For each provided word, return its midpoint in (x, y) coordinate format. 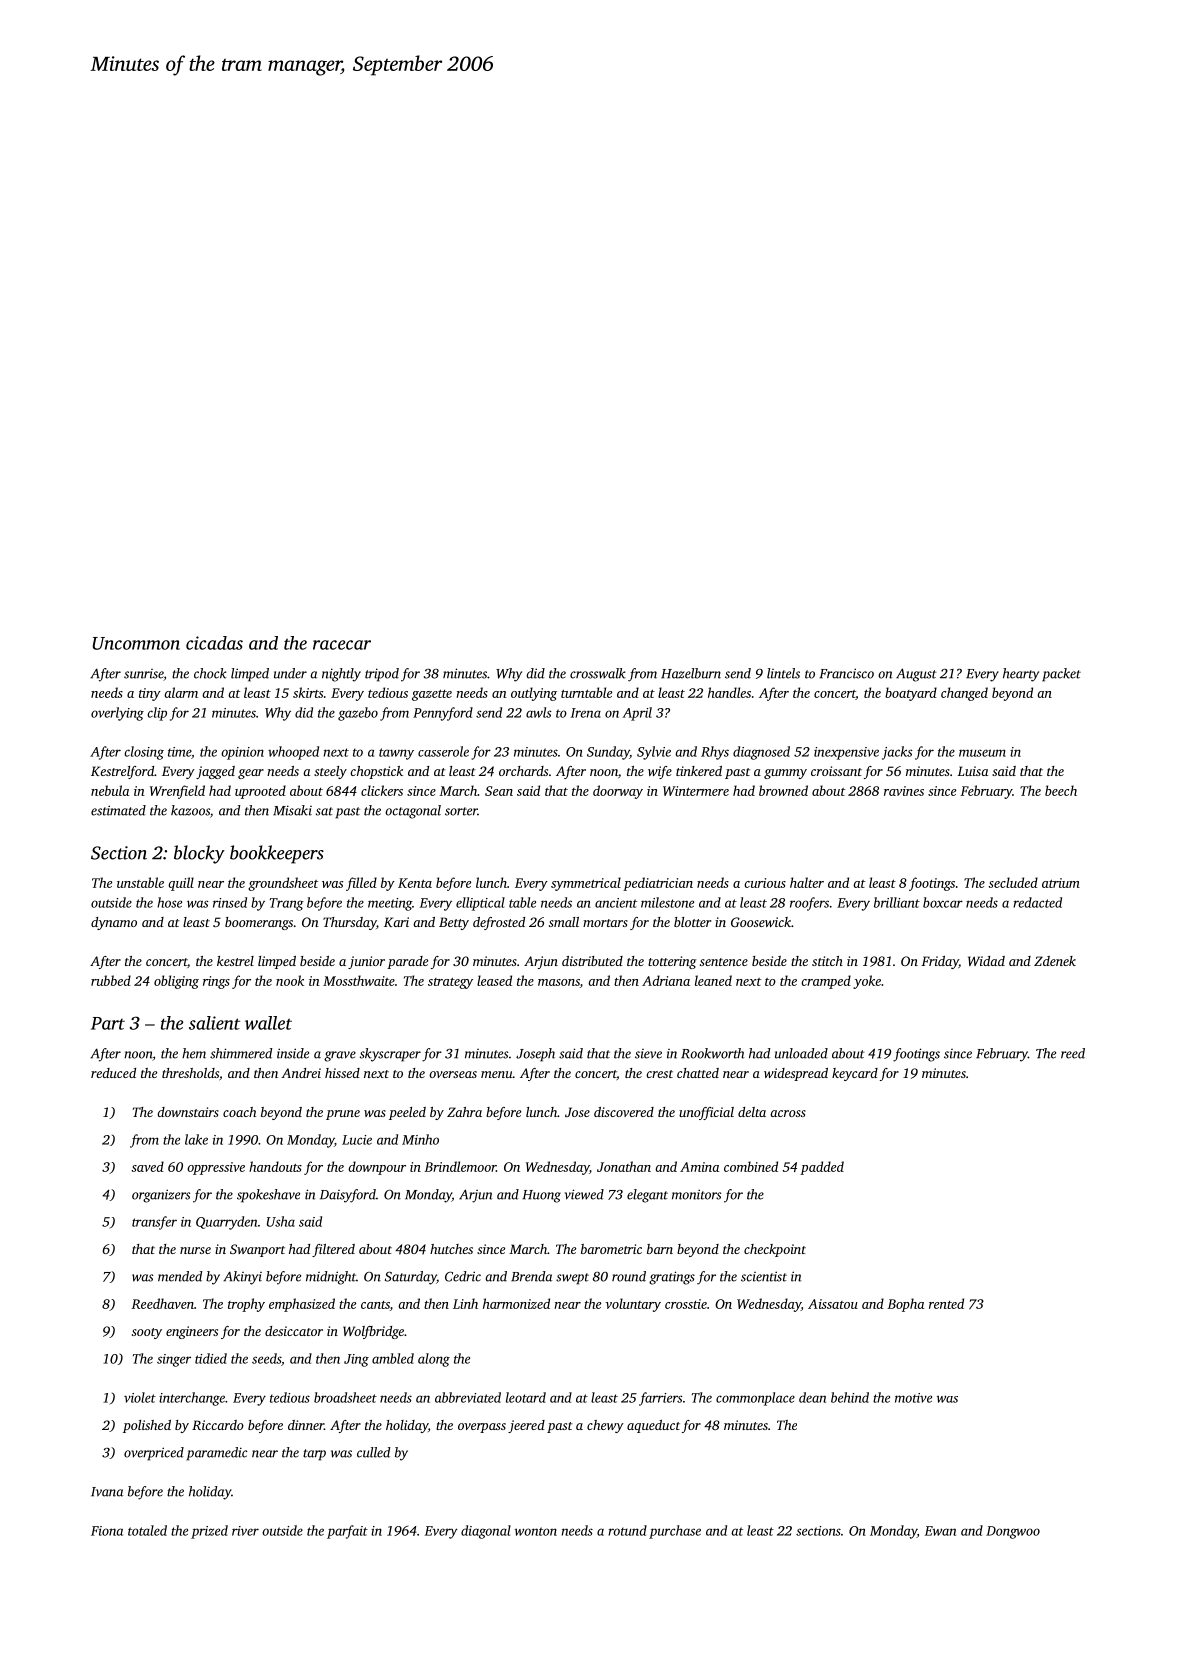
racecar (342, 645)
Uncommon (136, 643)
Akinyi (242, 1278)
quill (181, 884)
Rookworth (712, 1053)
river (245, 1531)
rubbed (111, 980)
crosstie (686, 1304)
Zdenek (1055, 961)
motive (913, 1398)
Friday (940, 962)
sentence (724, 962)
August (916, 675)
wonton (536, 1531)
